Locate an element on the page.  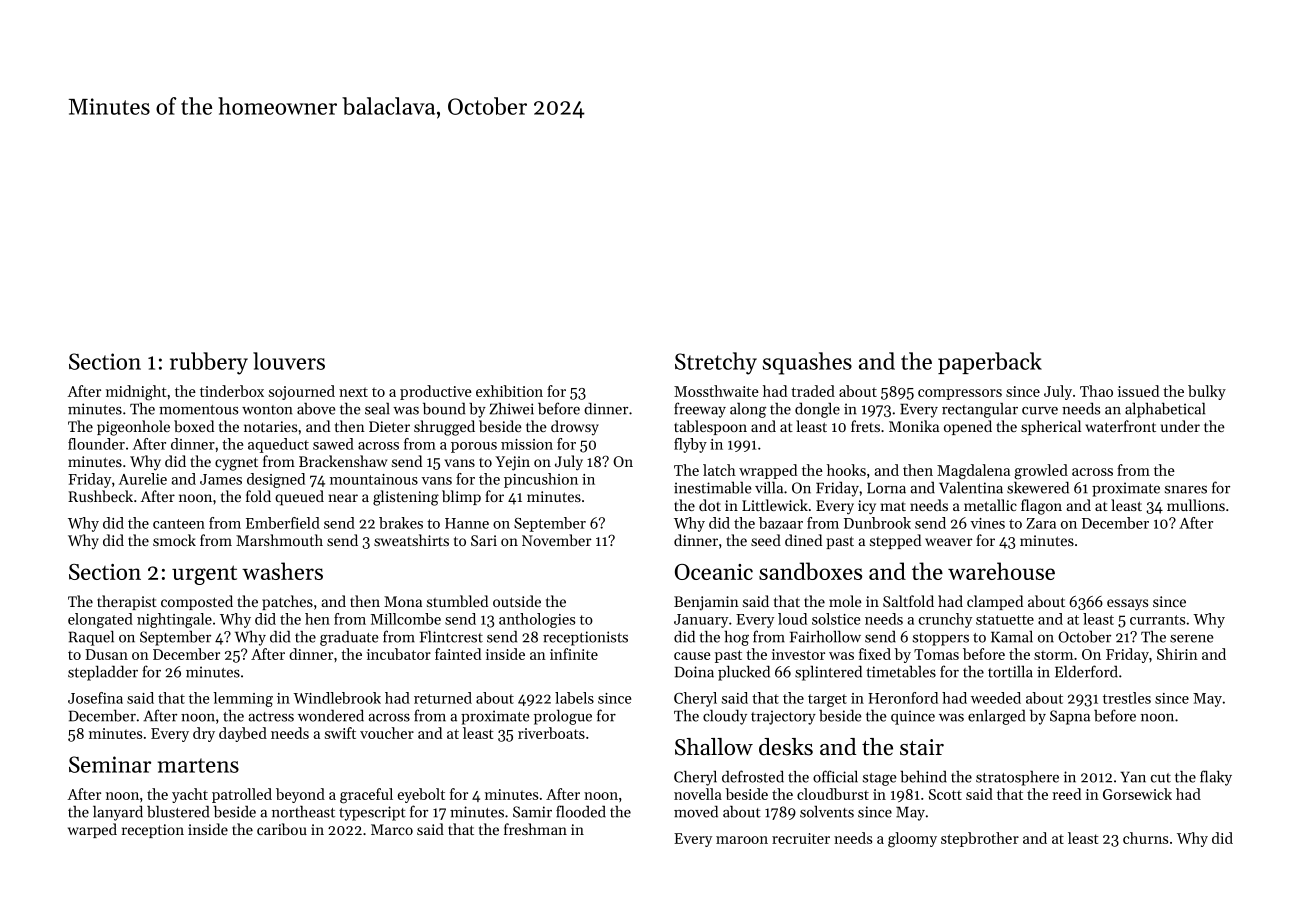
serene is located at coordinates (1191, 639).
